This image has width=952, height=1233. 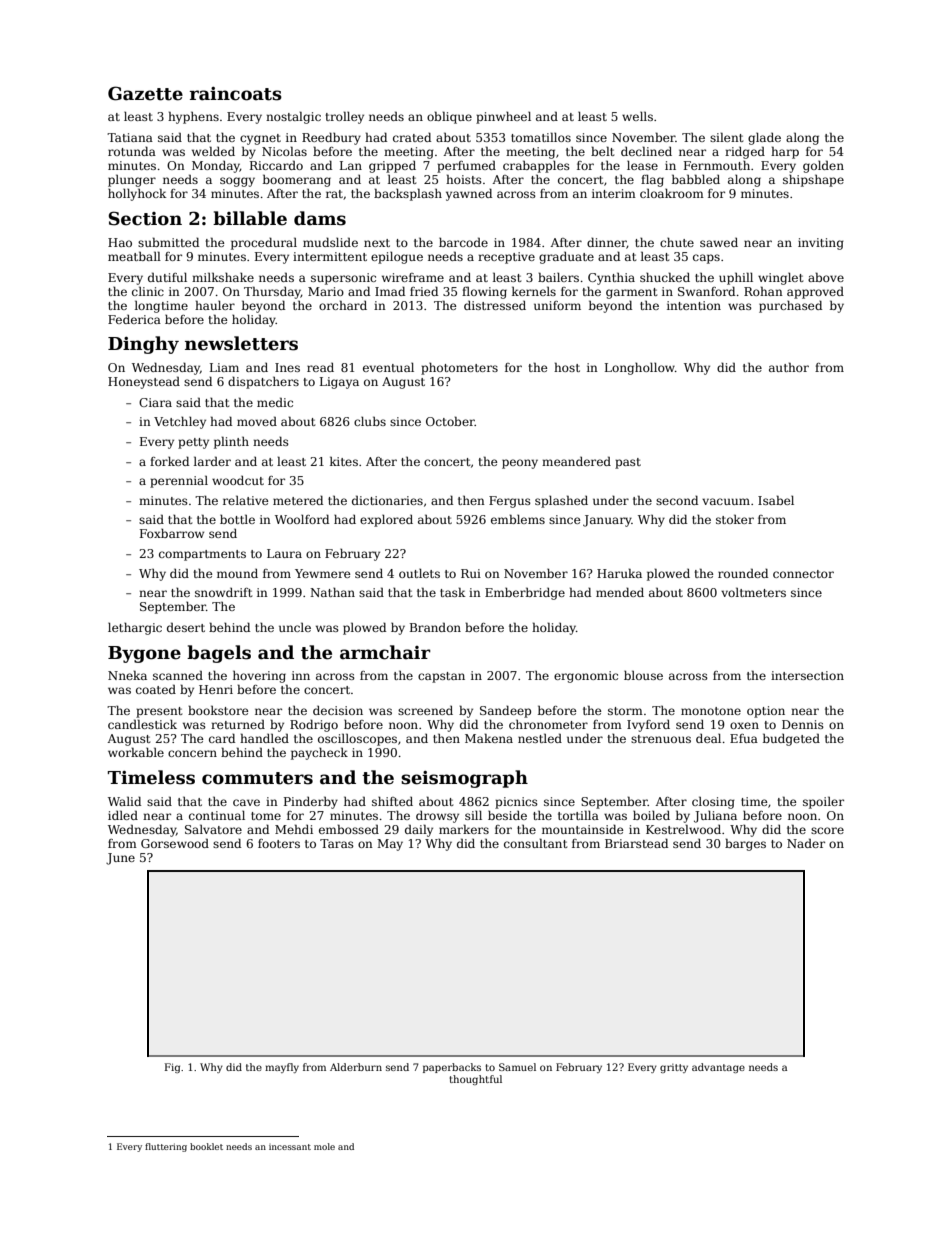 I want to click on mole, so click(x=324, y=1146).
